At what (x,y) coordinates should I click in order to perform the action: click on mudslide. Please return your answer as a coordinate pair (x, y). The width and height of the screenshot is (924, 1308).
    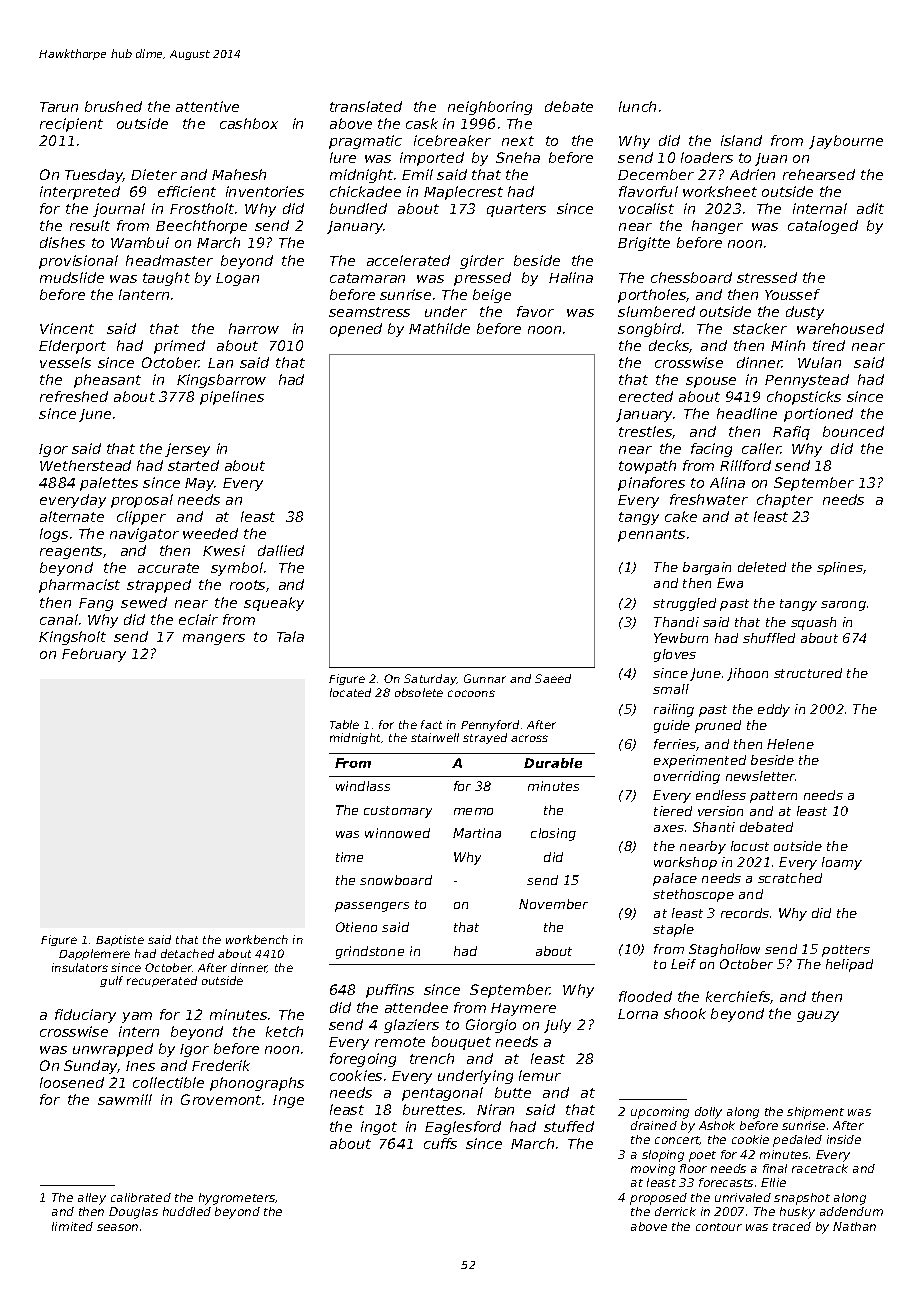
    Looking at the image, I should click on (72, 277).
